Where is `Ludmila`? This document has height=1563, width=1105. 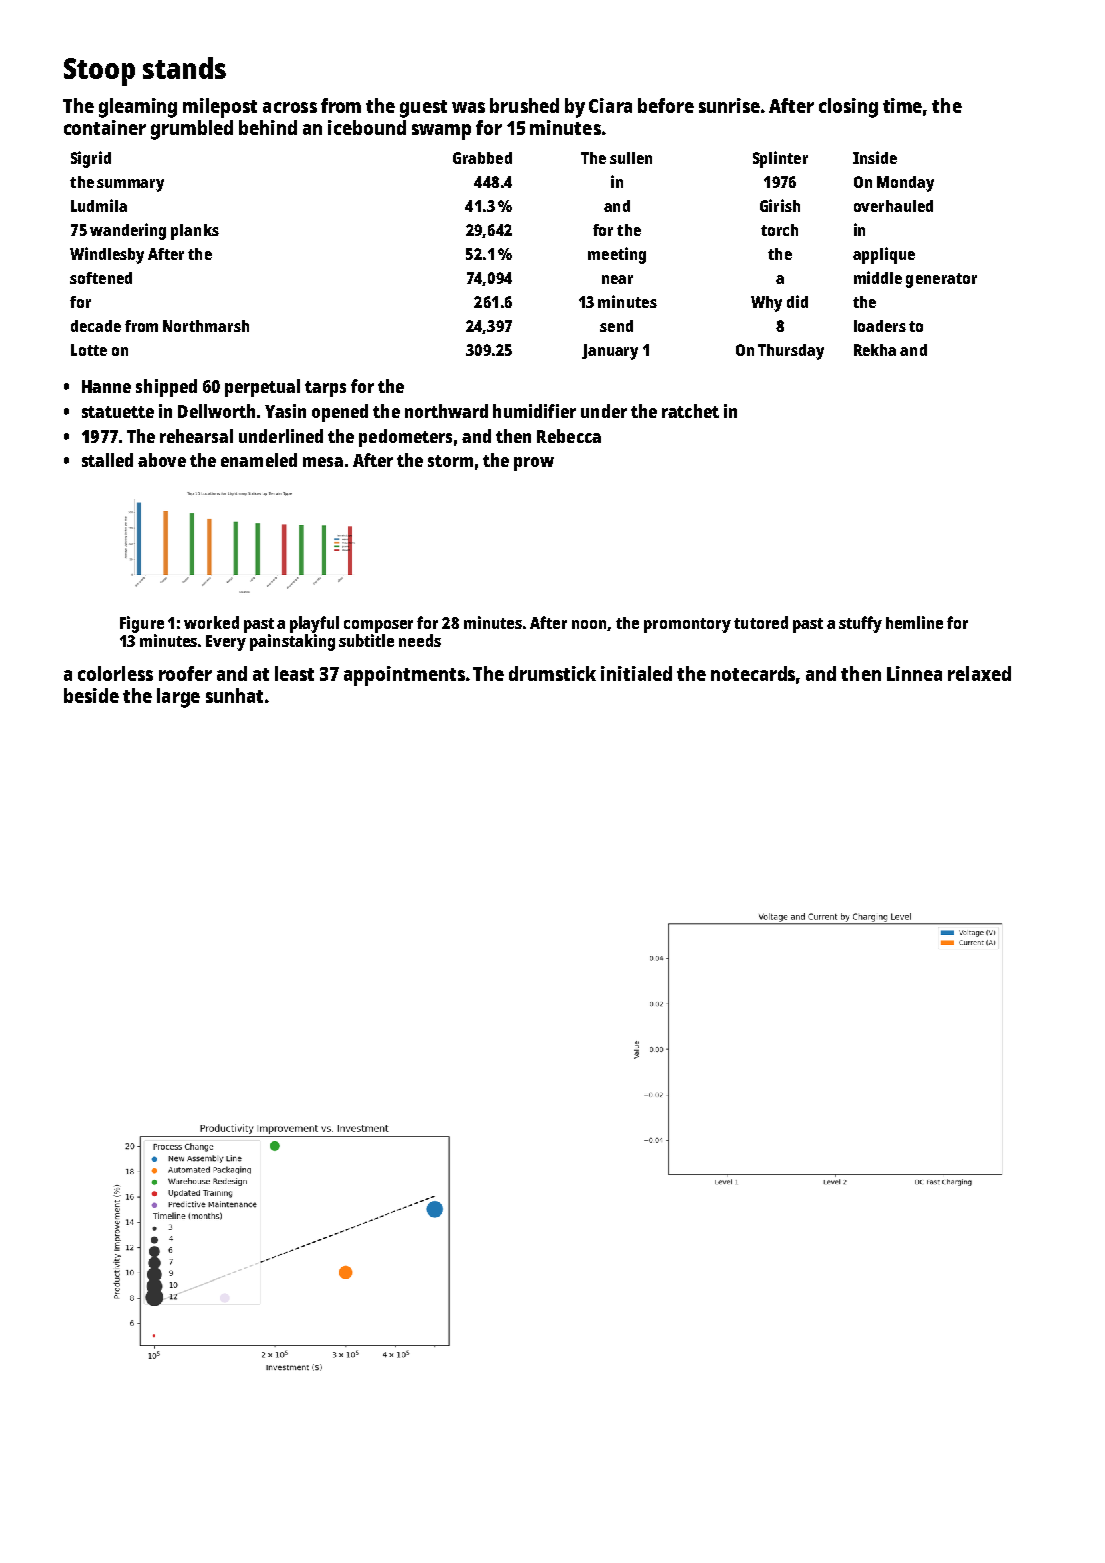 Ludmila is located at coordinates (99, 205).
